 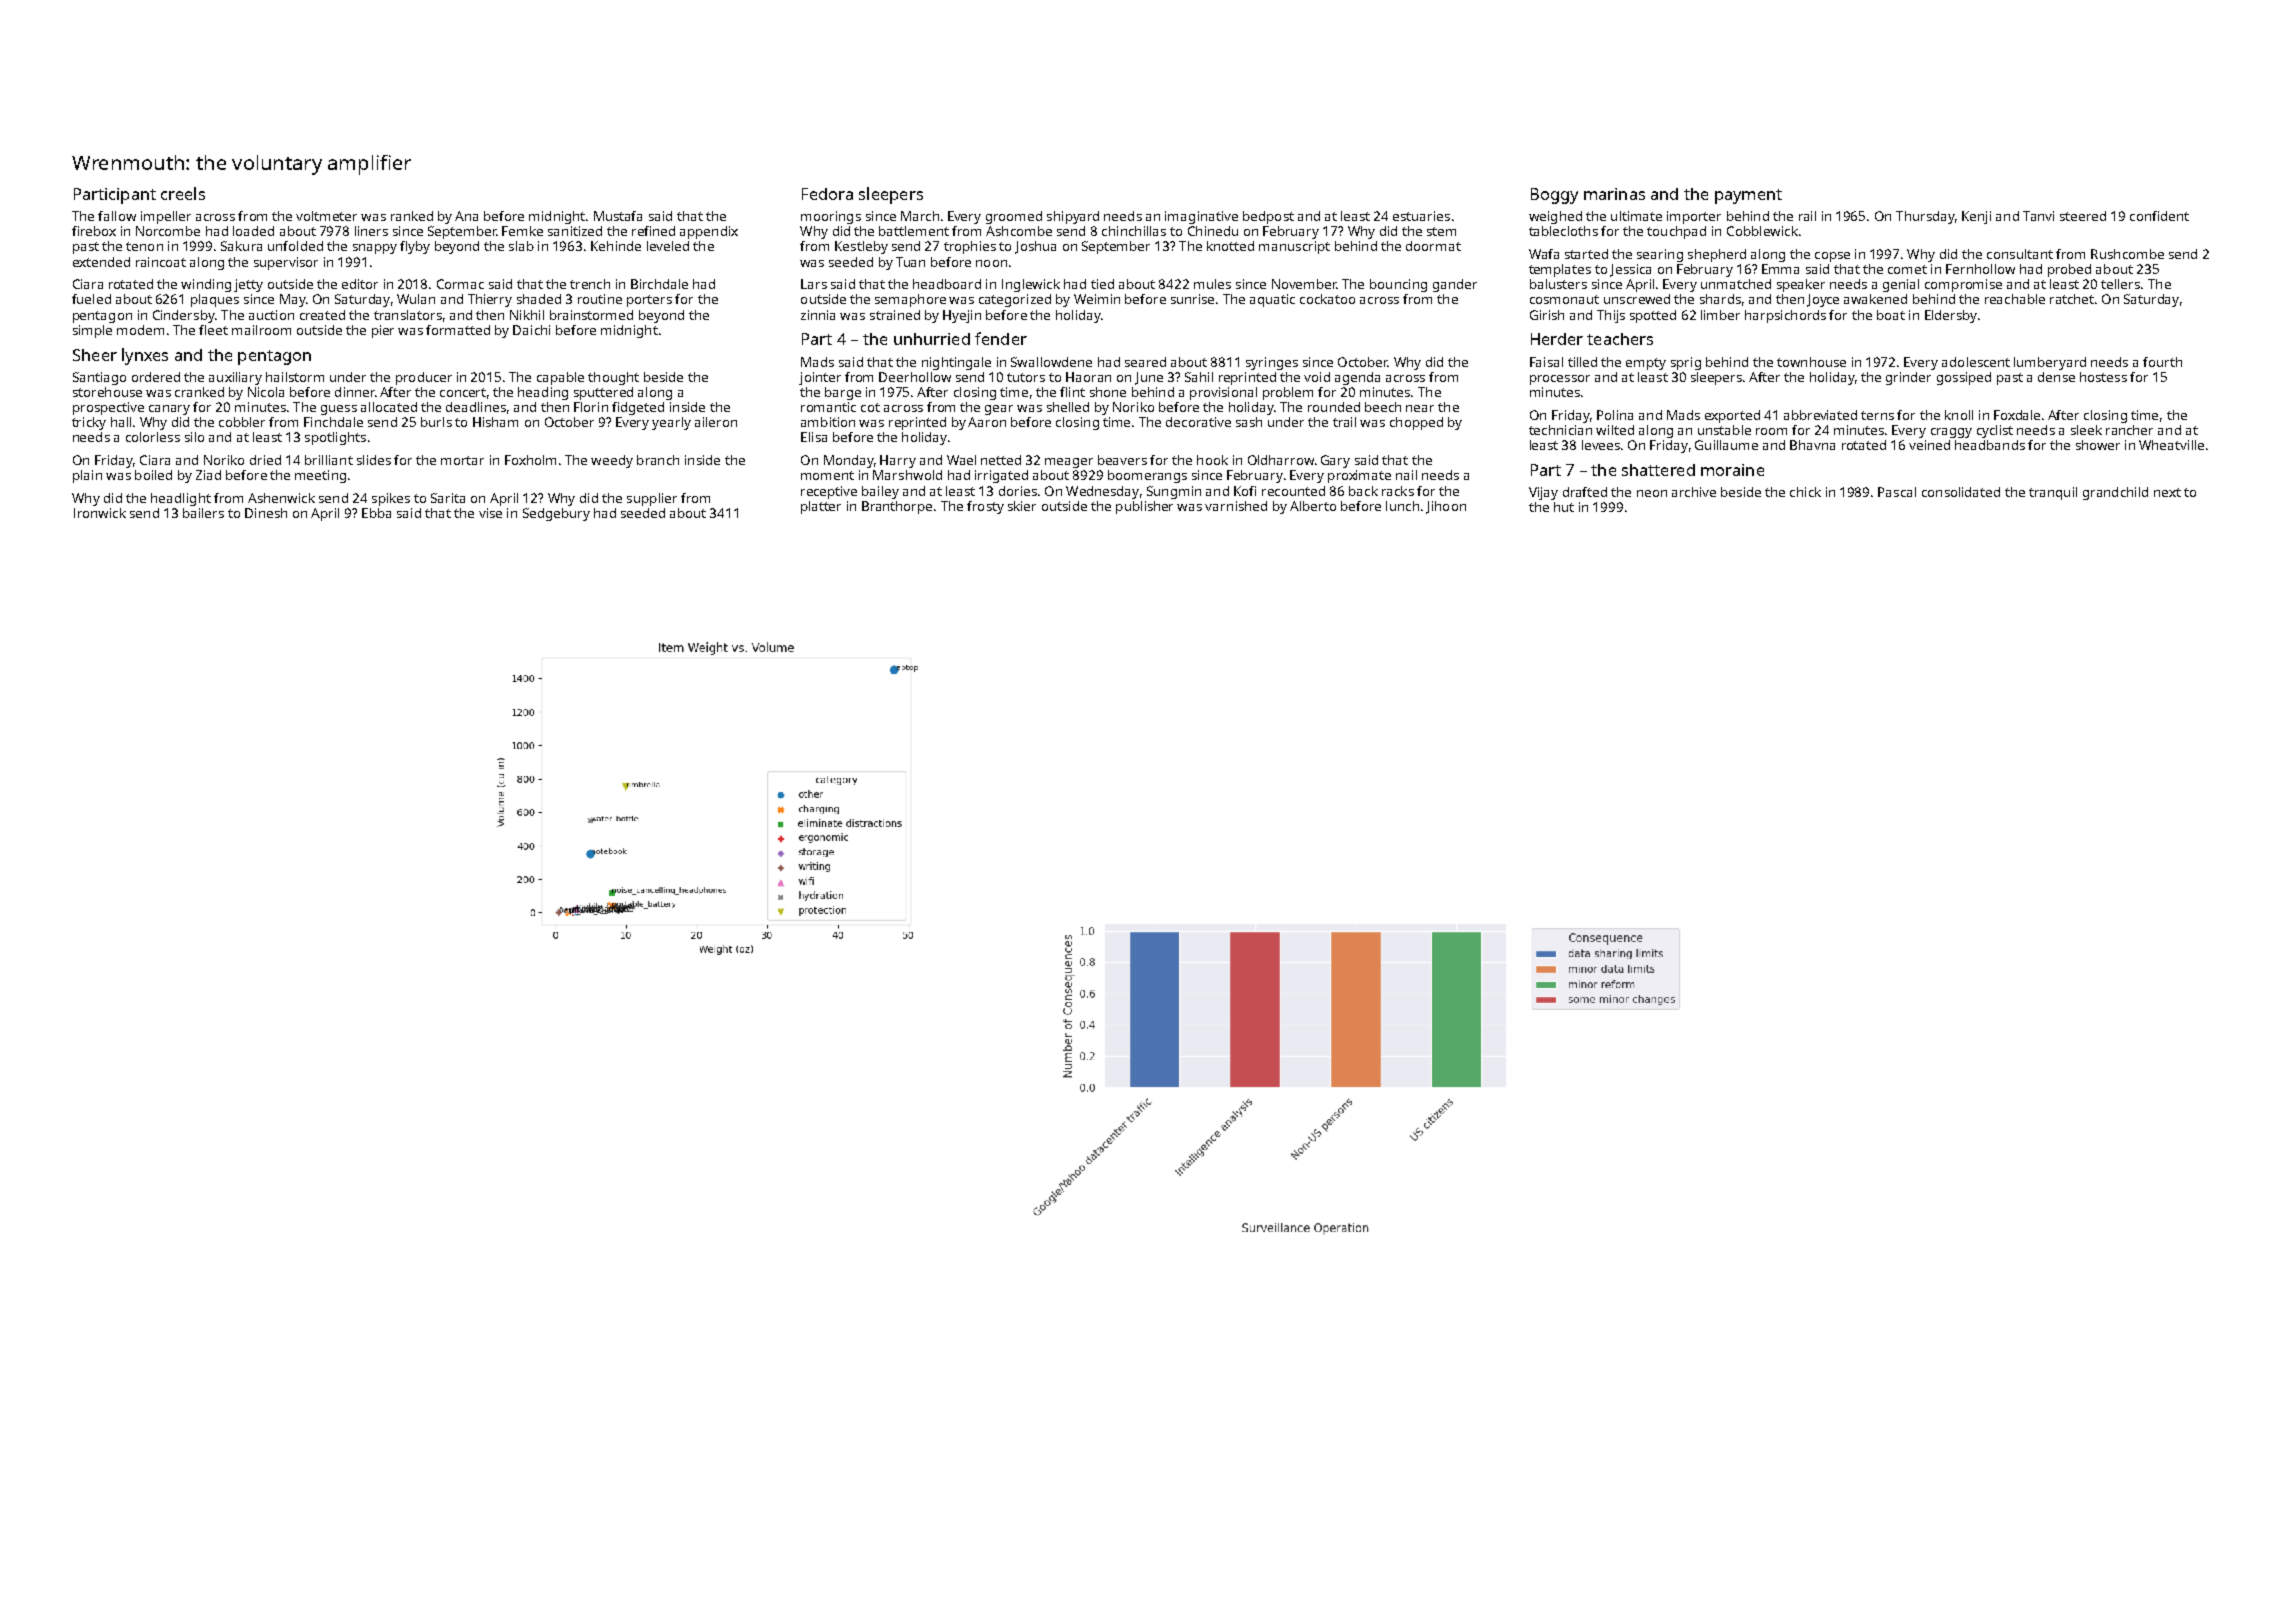 What do you see at coordinates (831, 217) in the page?
I see `moorings` at bounding box center [831, 217].
